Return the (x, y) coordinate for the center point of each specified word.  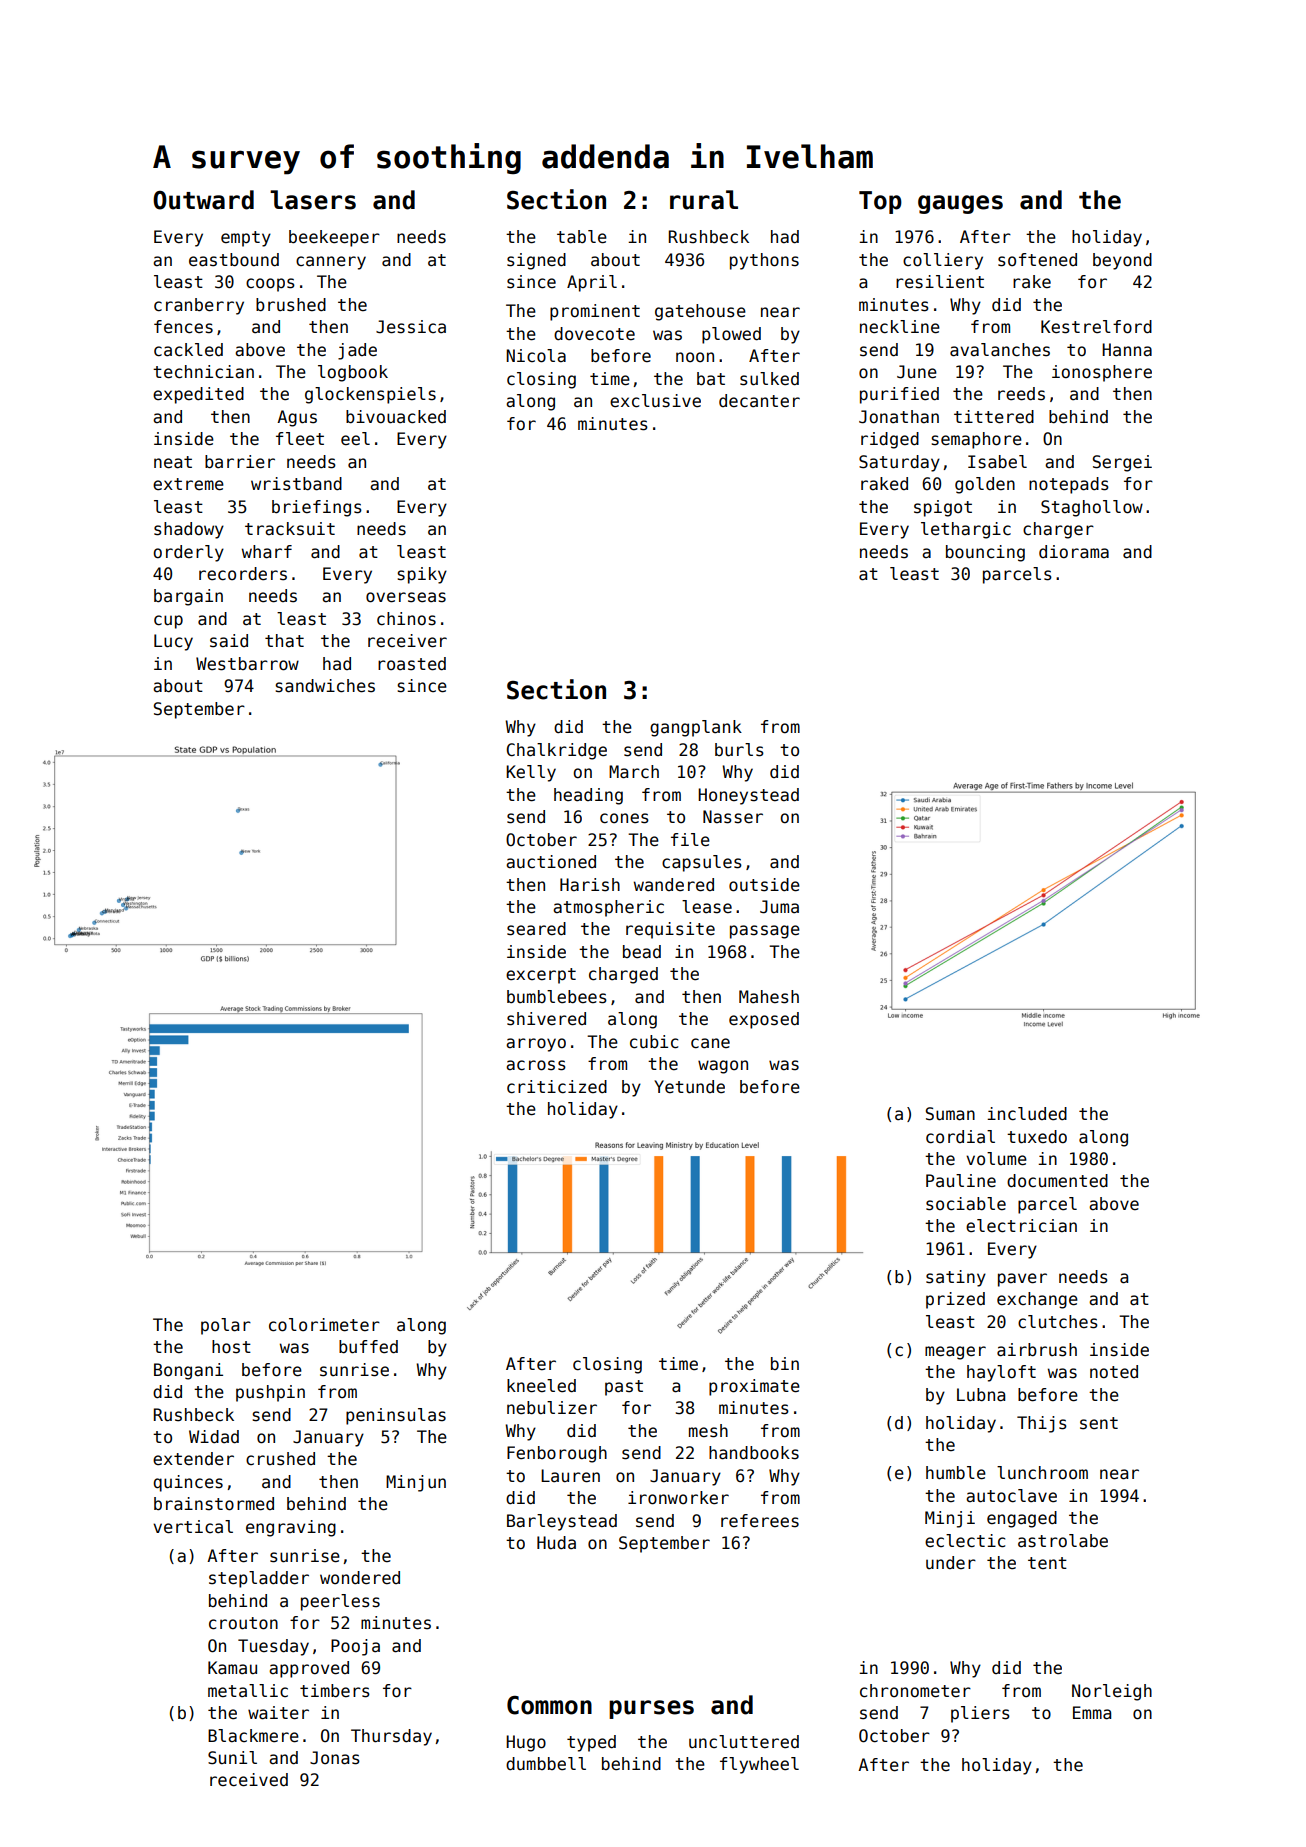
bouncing (985, 553)
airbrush (1037, 1350)
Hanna (1127, 350)
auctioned (551, 862)
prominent (595, 312)
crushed (280, 1459)
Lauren (570, 1476)
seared (536, 929)
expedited (198, 395)
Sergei (1122, 463)
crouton (243, 1623)
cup (168, 622)
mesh (708, 1431)
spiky (422, 575)
